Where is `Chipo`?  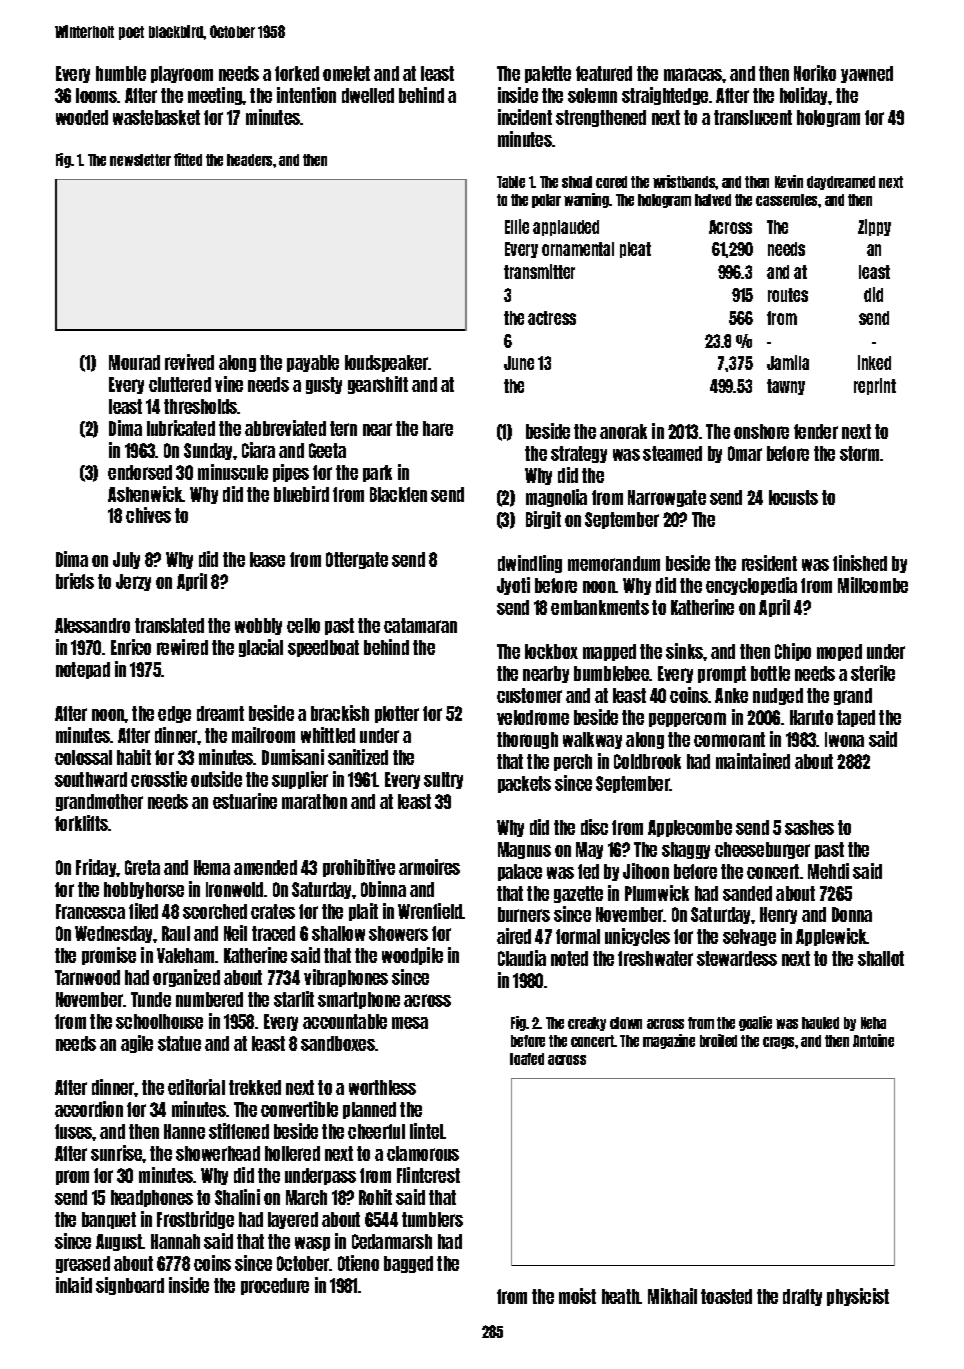
Chipo is located at coordinates (793, 652).
